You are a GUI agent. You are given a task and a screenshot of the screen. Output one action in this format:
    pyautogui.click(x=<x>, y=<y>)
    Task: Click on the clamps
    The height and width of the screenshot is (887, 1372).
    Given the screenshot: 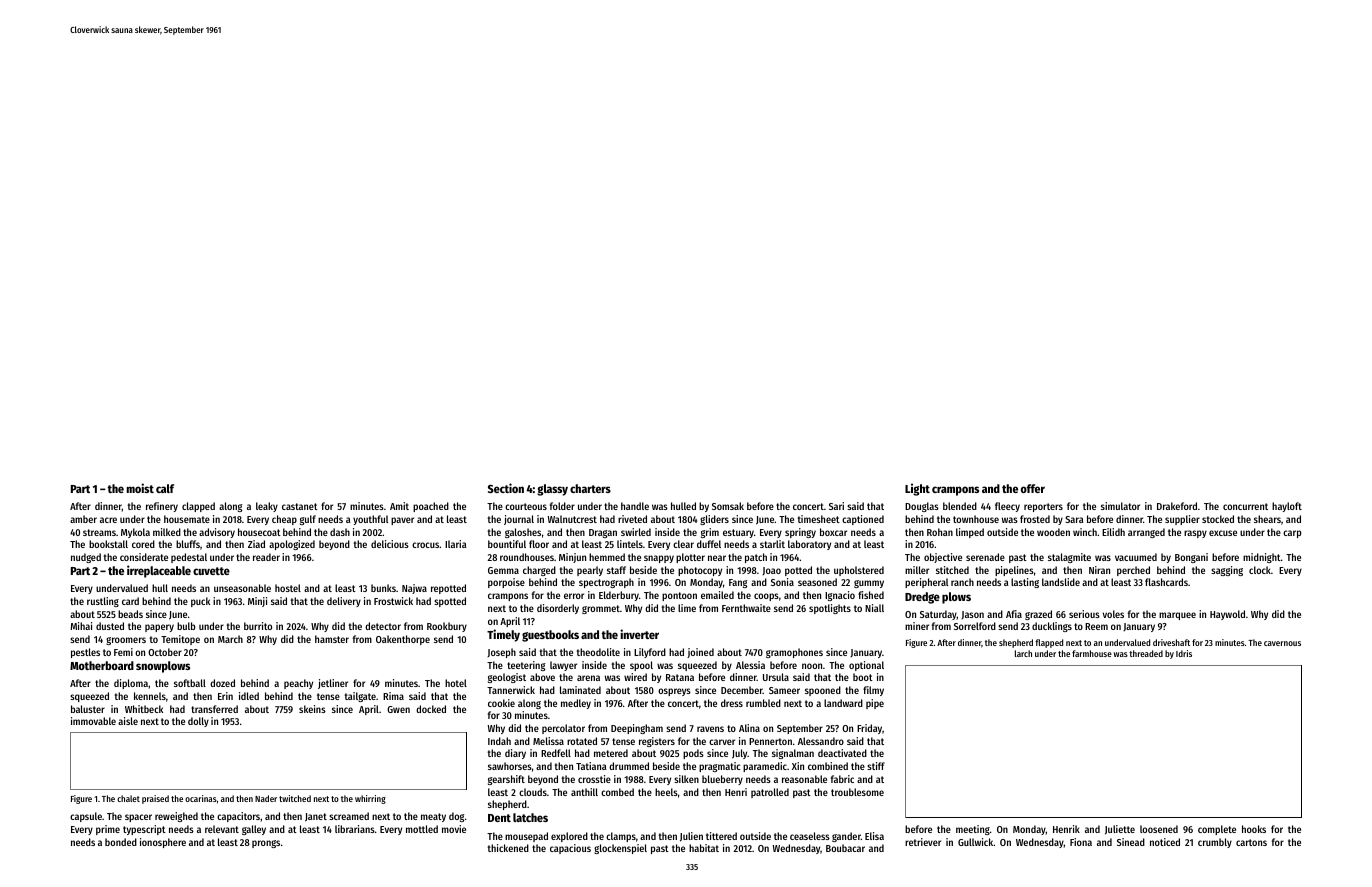 What is the action you would take?
    pyautogui.click(x=621, y=837)
